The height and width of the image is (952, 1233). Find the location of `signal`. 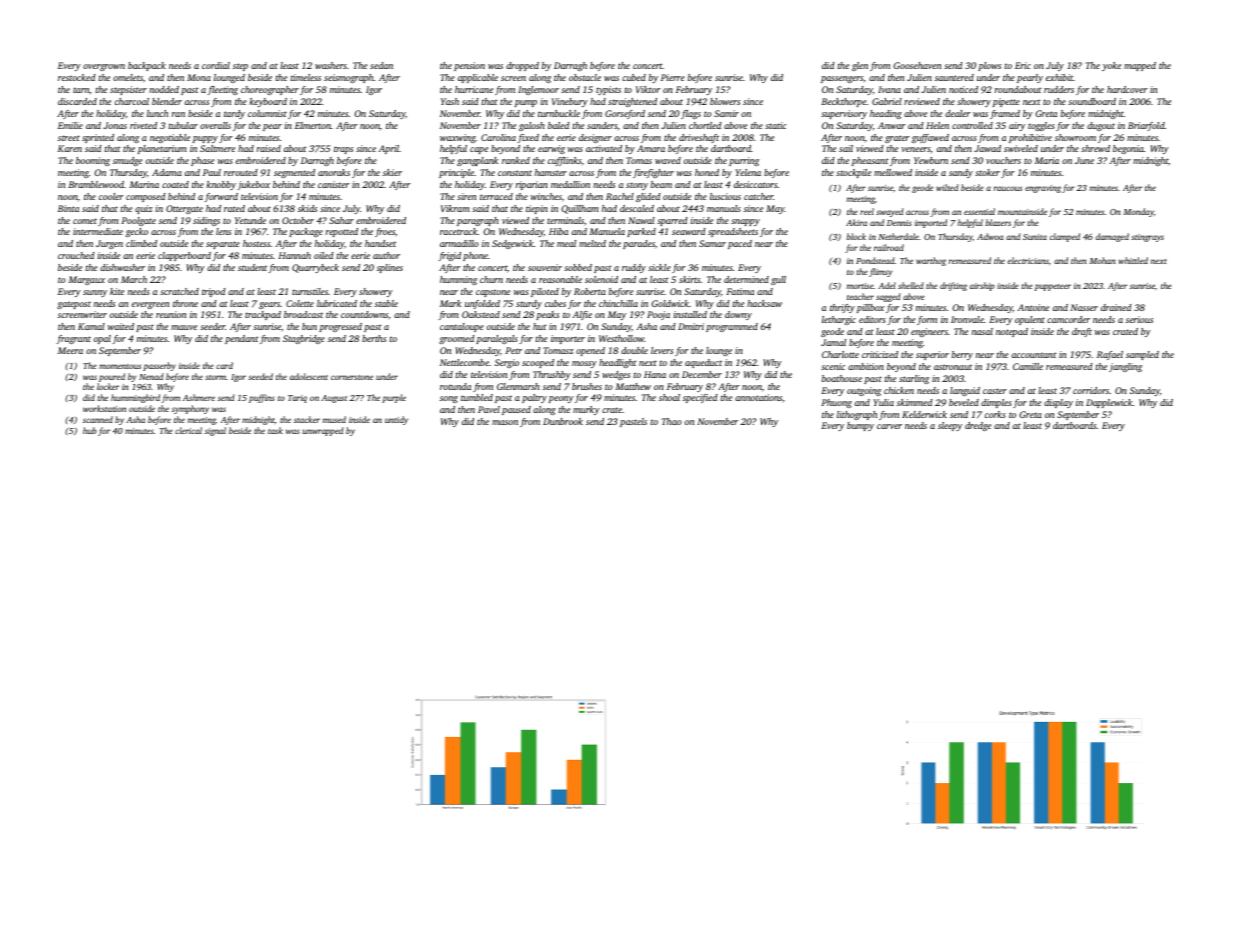

signal is located at coordinates (215, 431).
